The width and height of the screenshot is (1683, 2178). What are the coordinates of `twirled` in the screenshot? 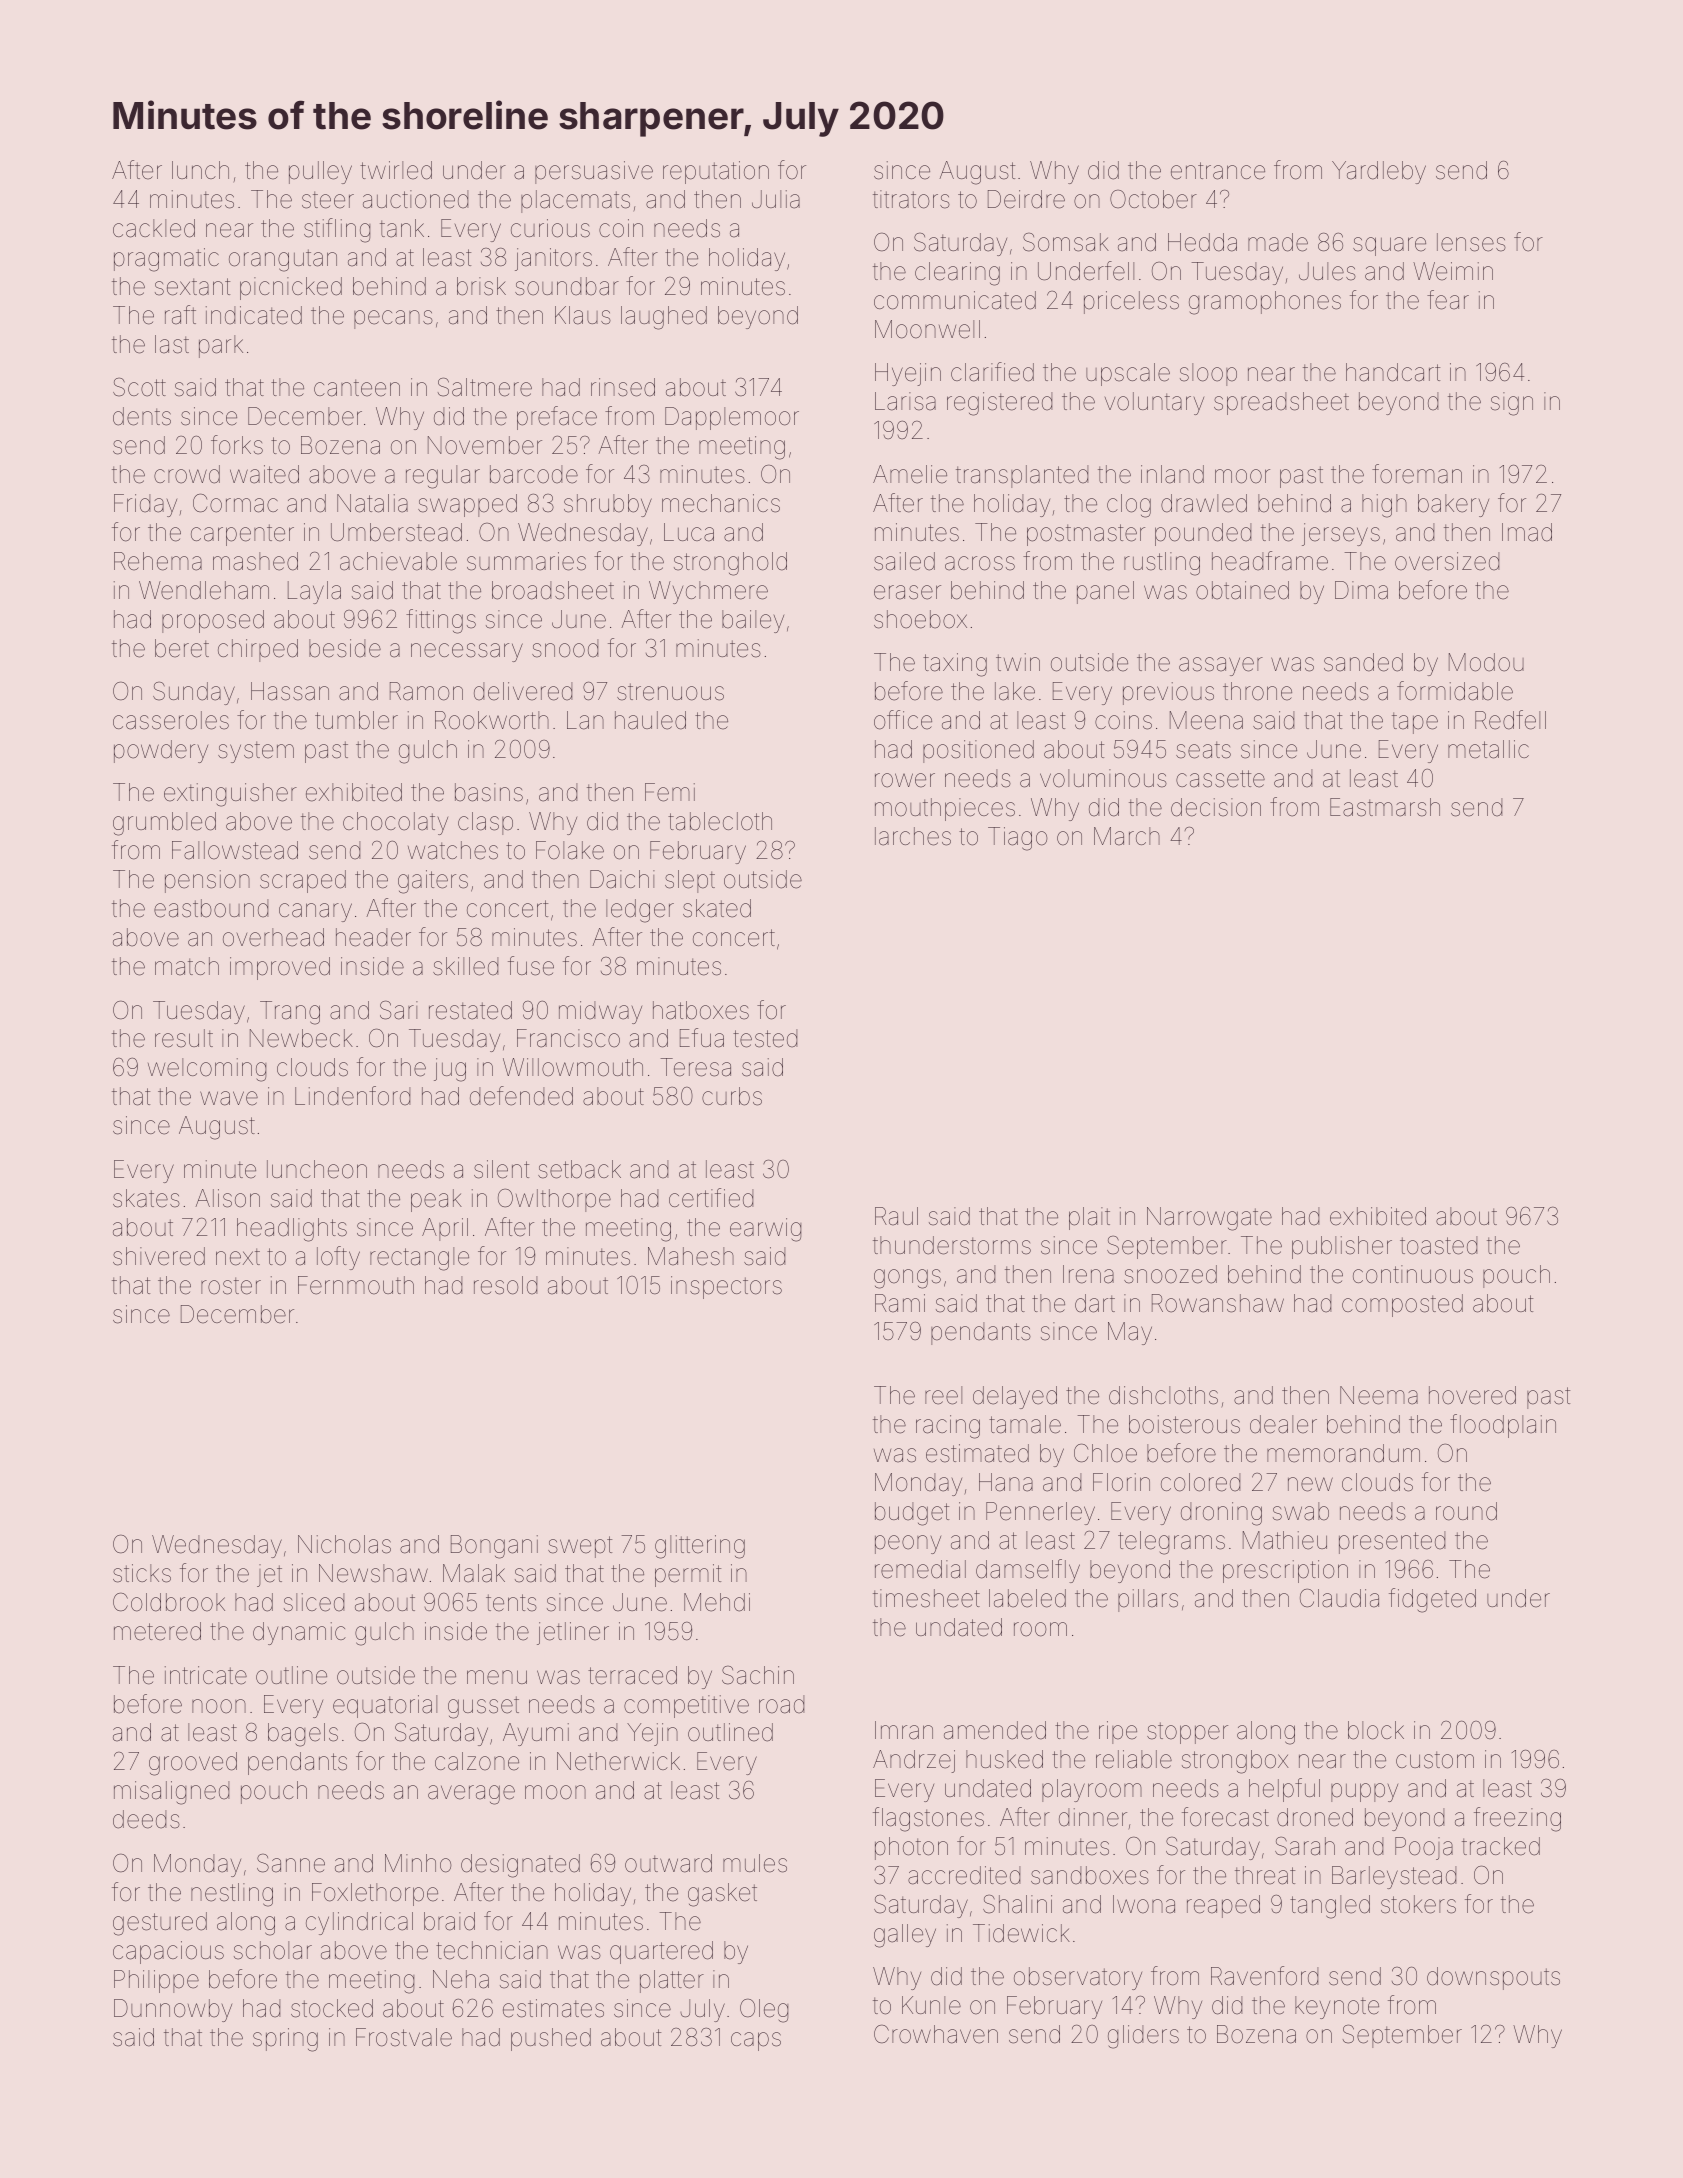 It's located at (396, 170).
